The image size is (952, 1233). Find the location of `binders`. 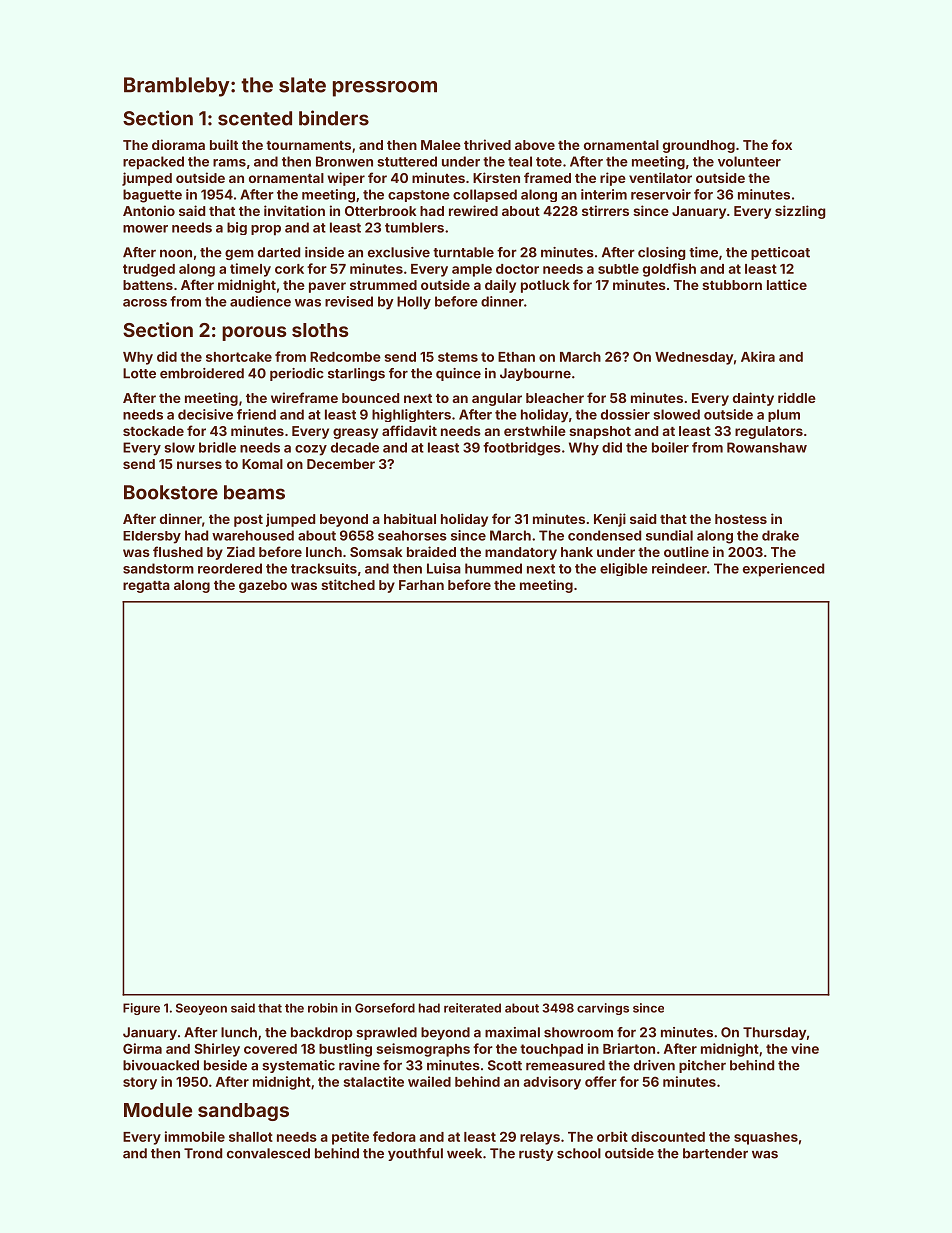

binders is located at coordinates (334, 118).
